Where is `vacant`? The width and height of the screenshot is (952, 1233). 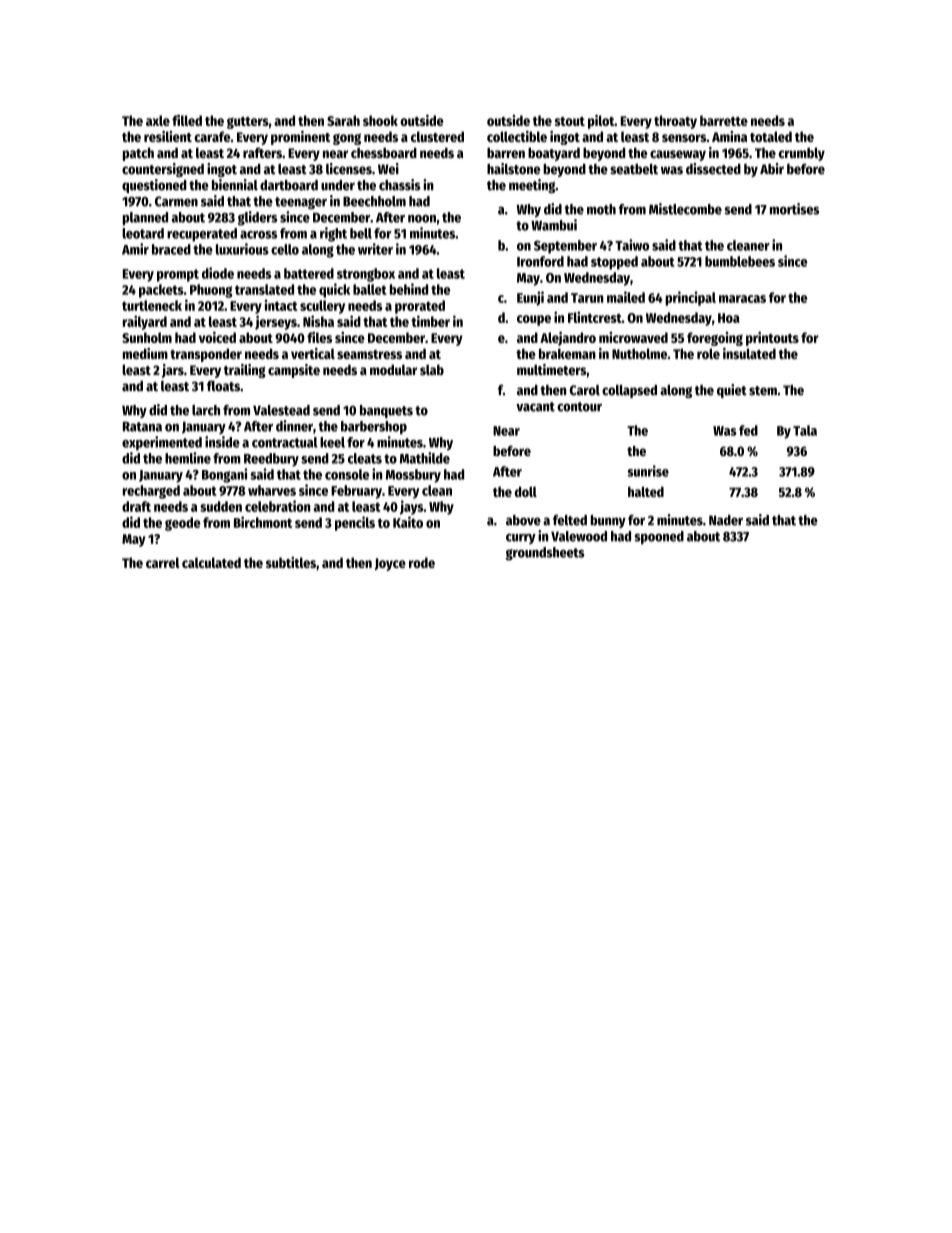 vacant is located at coordinates (535, 407).
